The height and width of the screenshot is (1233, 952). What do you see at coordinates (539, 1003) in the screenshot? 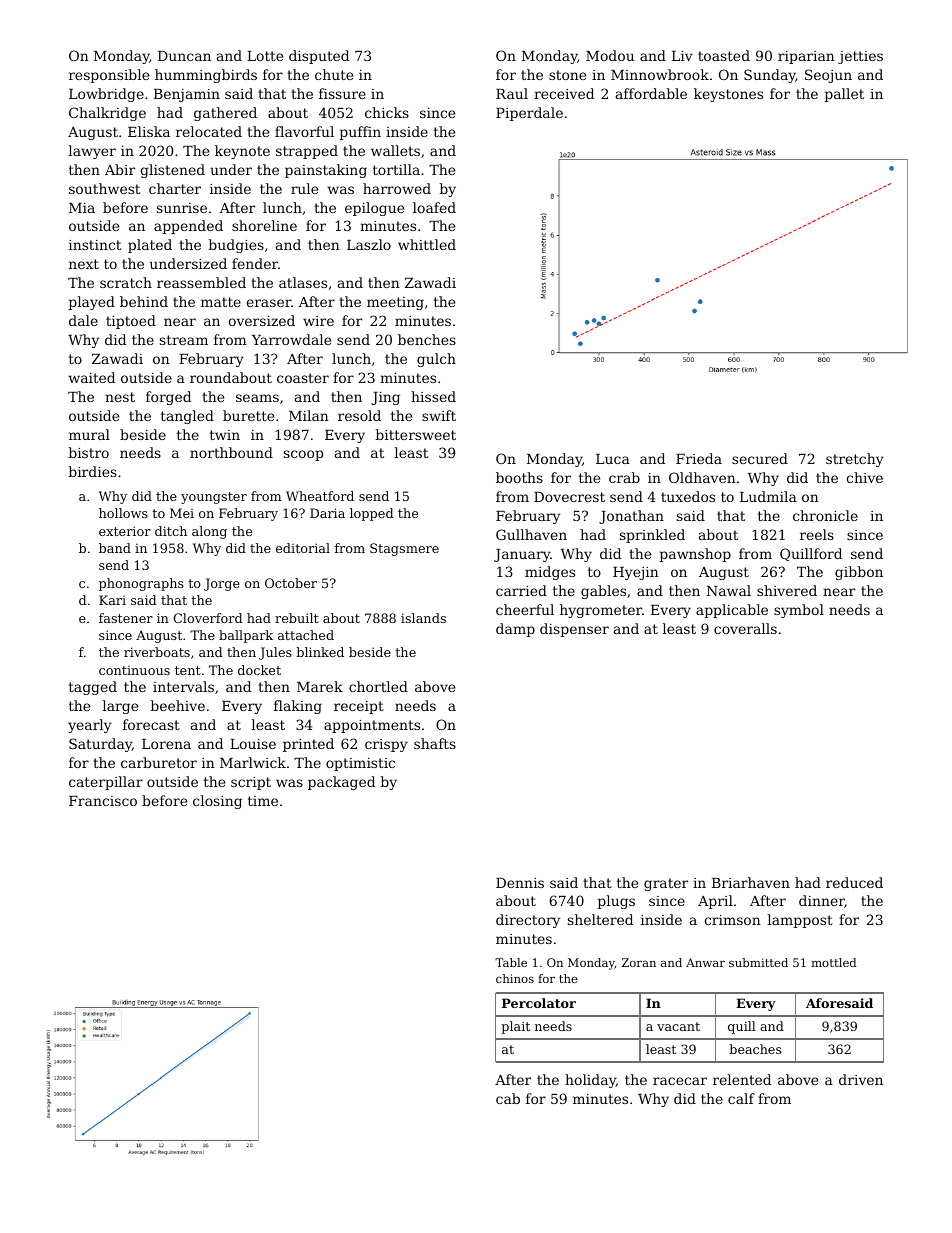
I see `Percolator` at bounding box center [539, 1003].
